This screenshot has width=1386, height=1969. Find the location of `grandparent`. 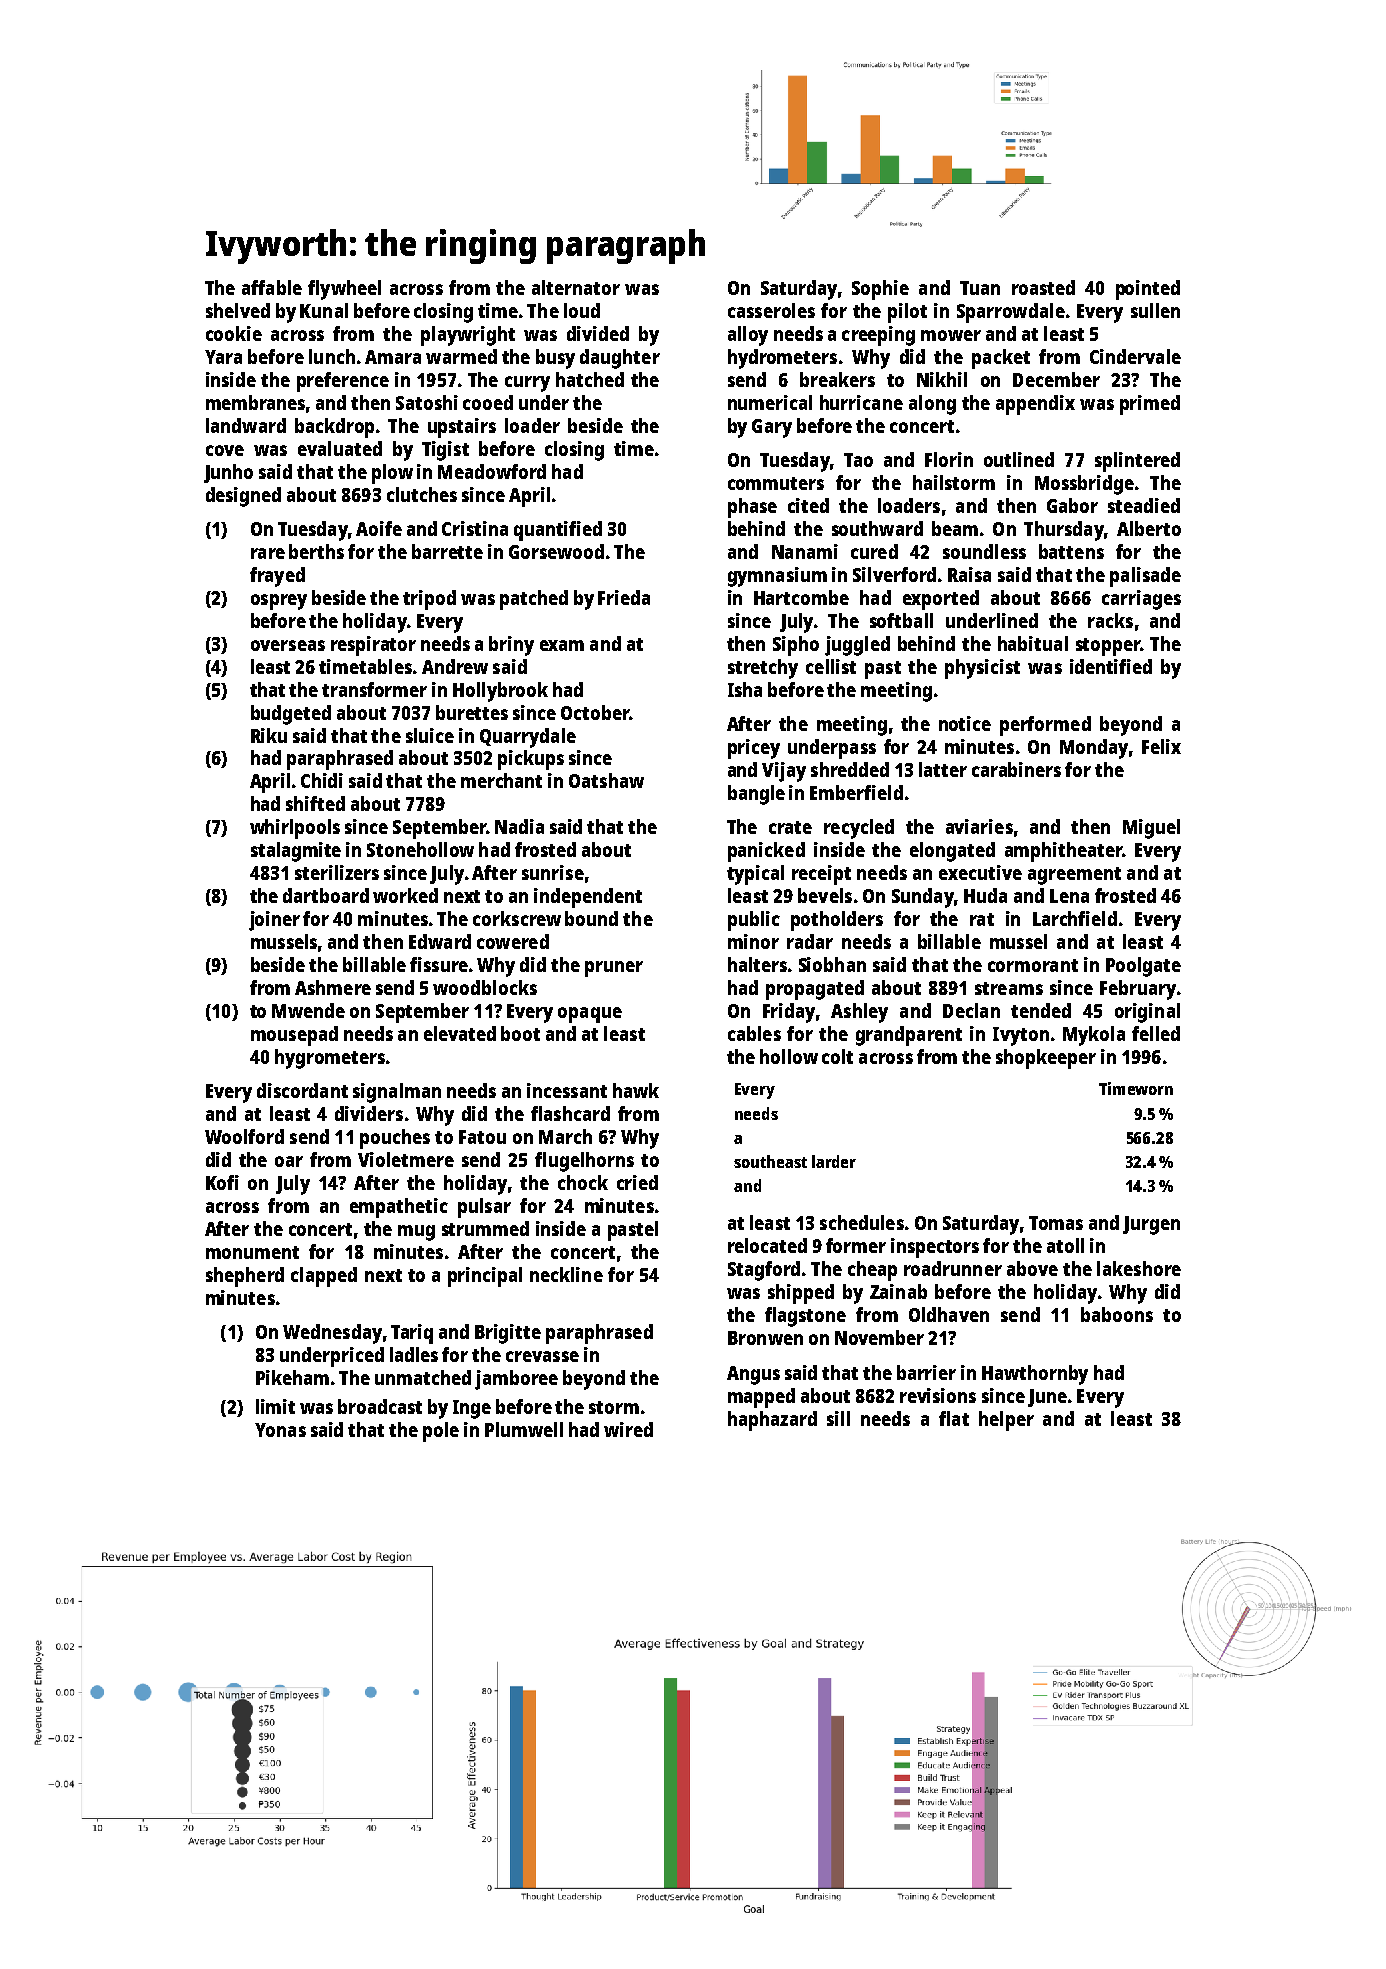

grandparent is located at coordinates (909, 1036).
